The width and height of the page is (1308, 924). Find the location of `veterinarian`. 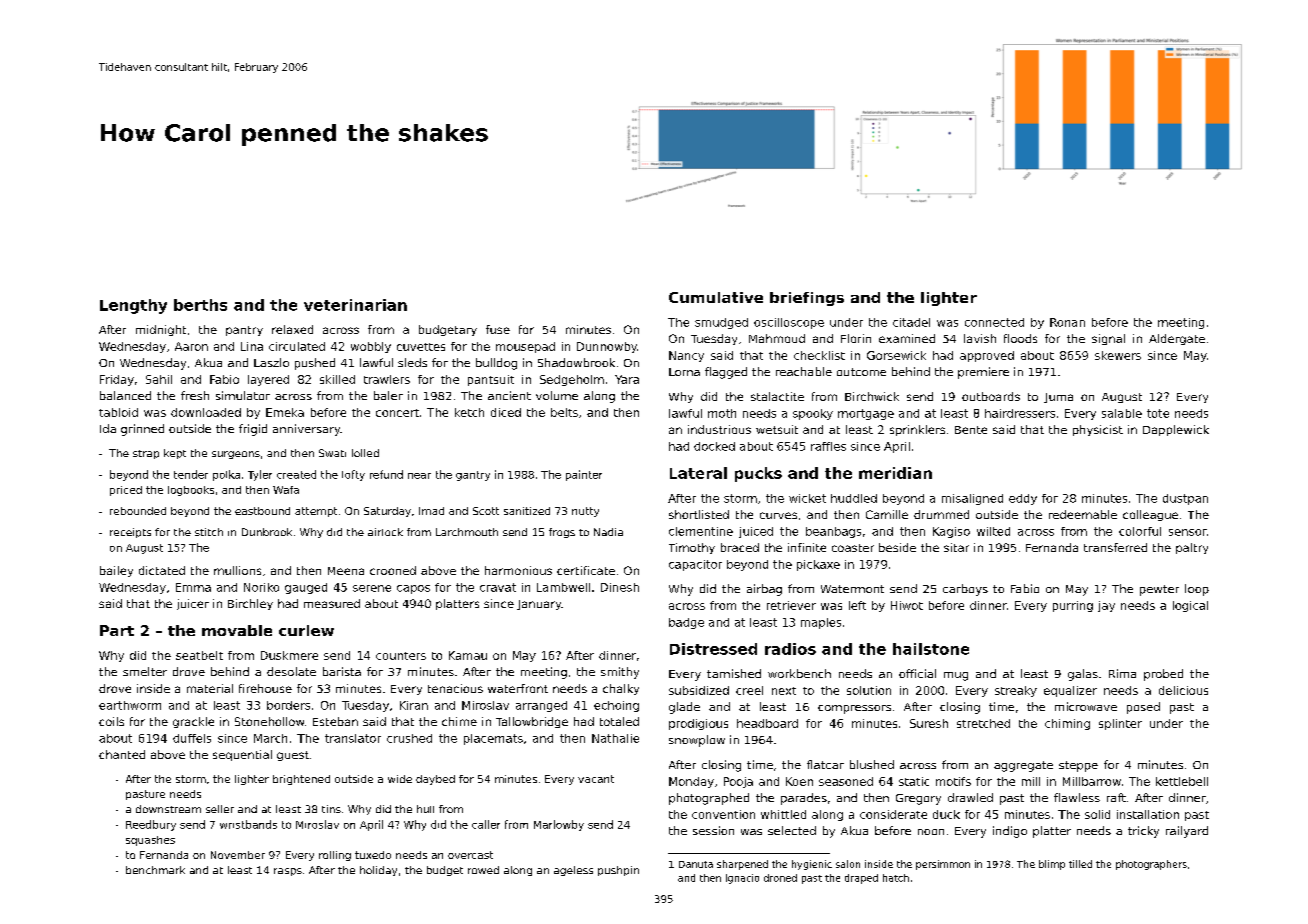

veterinarian is located at coordinates (355, 305).
